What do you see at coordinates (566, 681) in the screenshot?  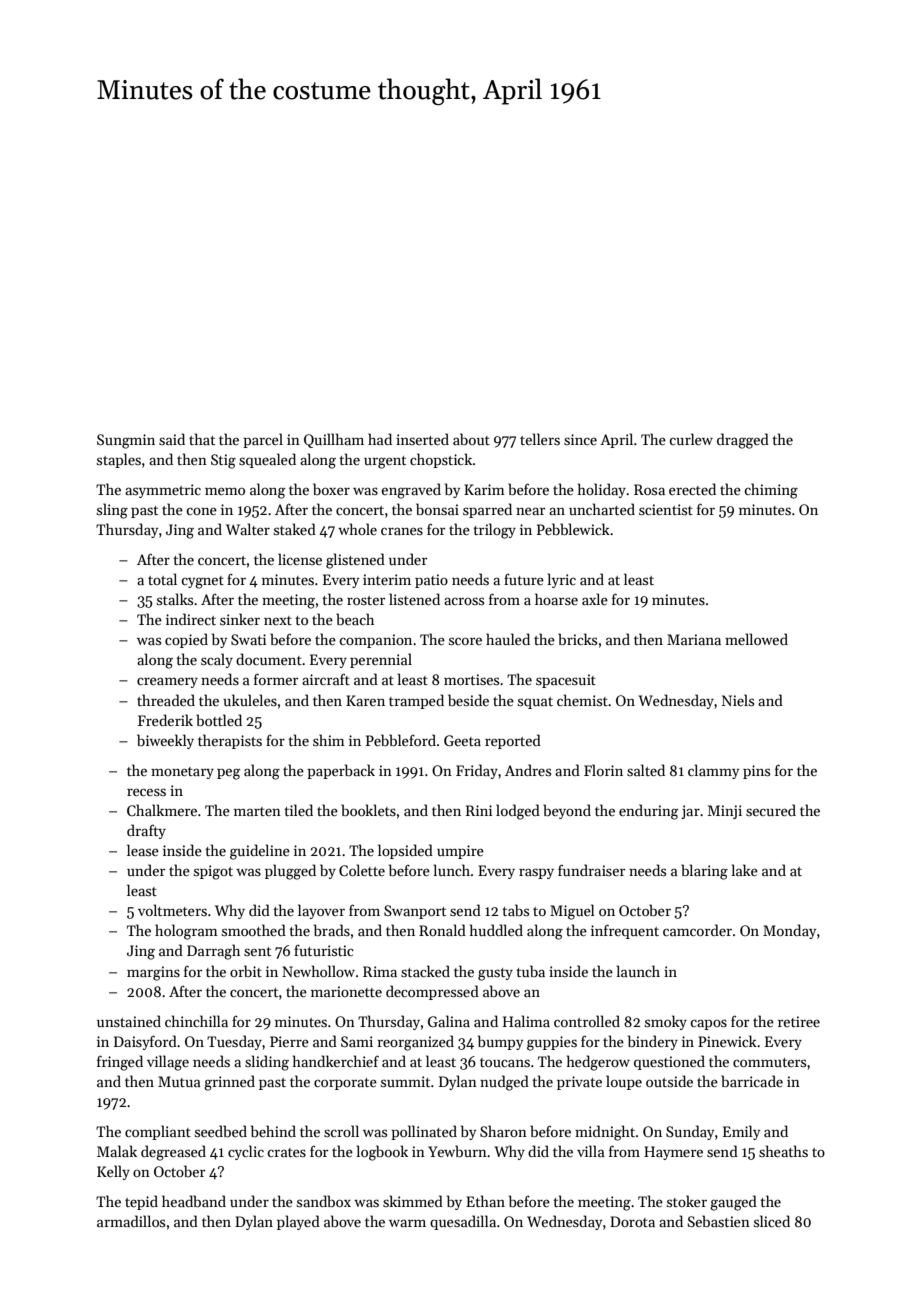 I see `spacesuit` at bounding box center [566, 681].
